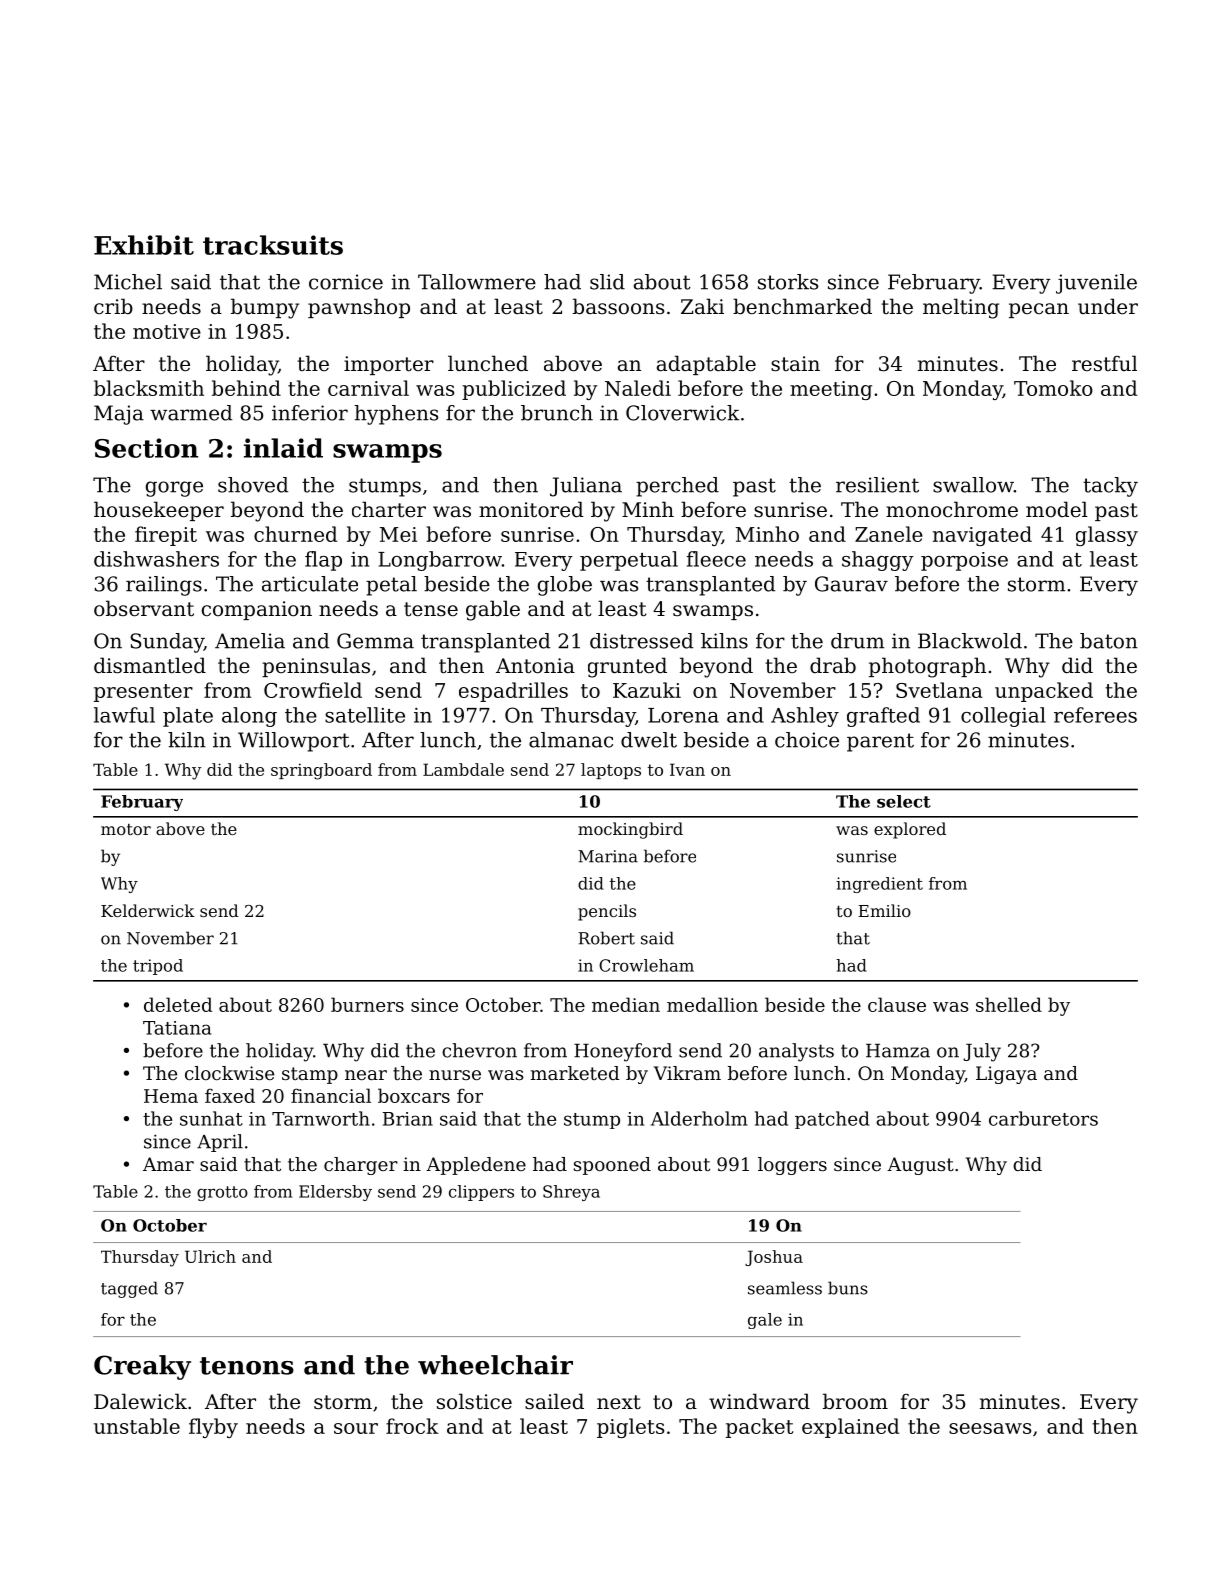 The image size is (1231, 1593). I want to click on Eldersby, so click(335, 1193).
